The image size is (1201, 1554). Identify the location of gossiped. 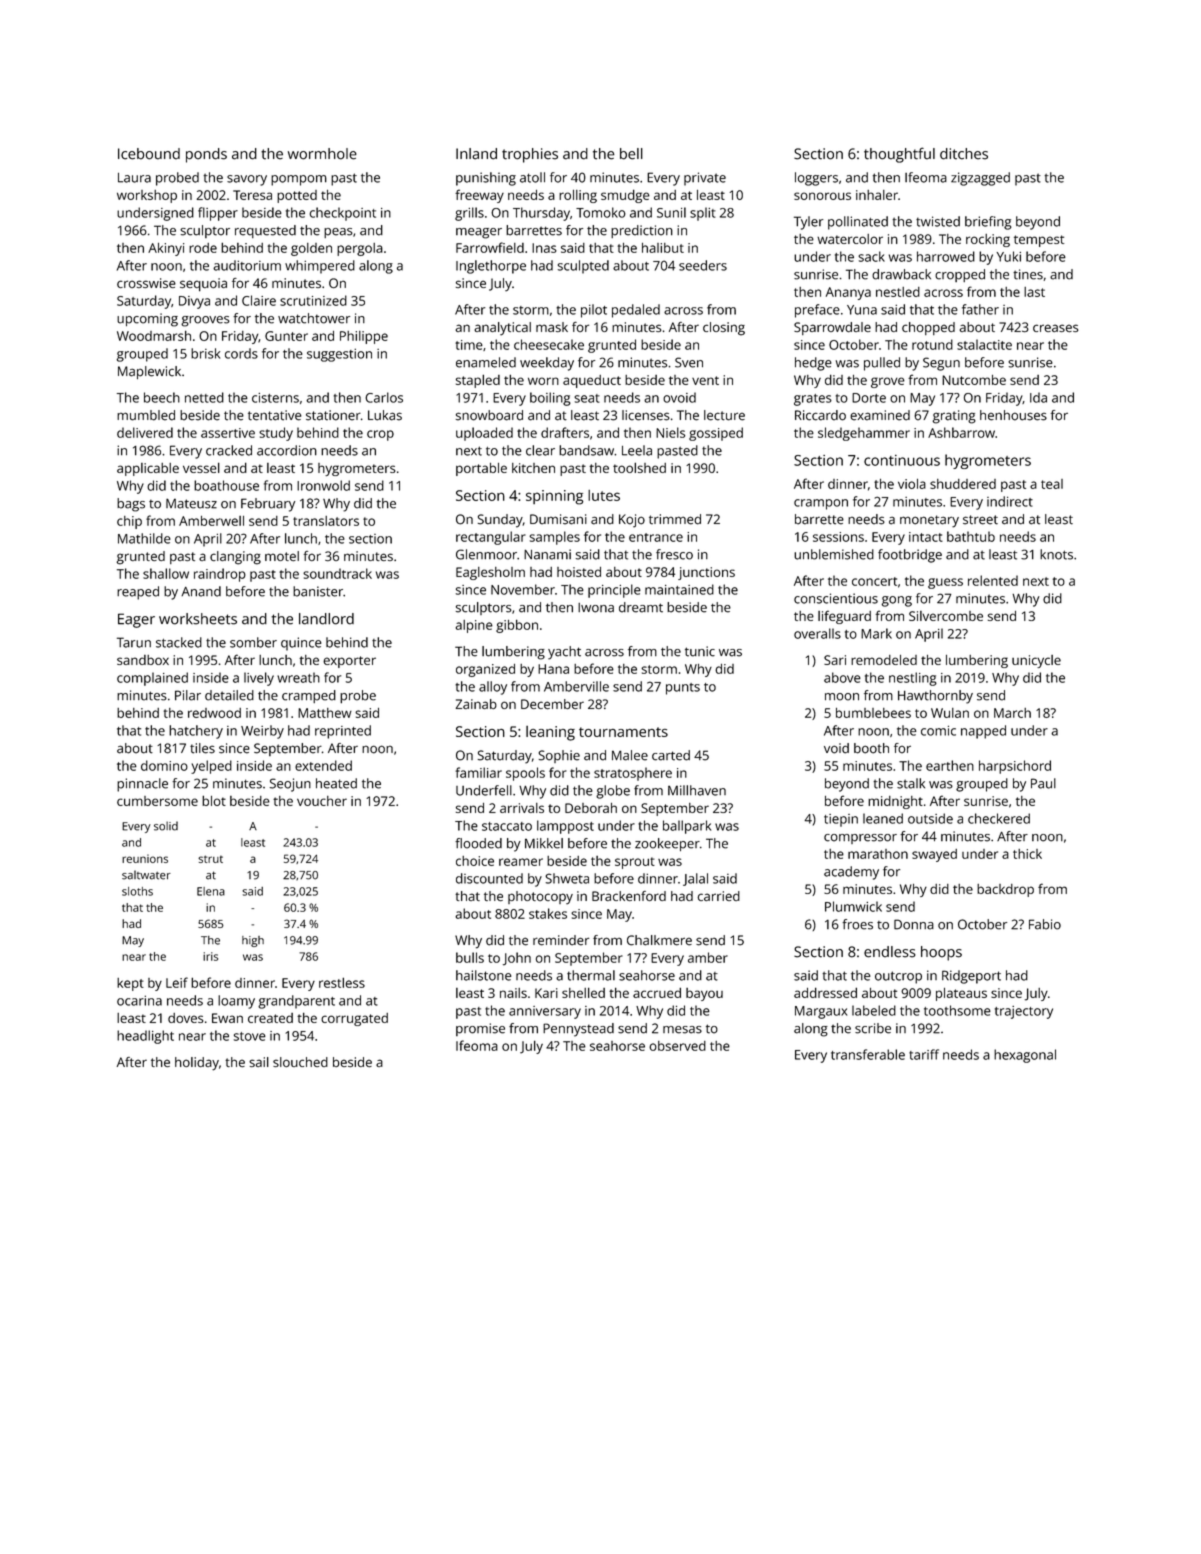
(716, 434).
